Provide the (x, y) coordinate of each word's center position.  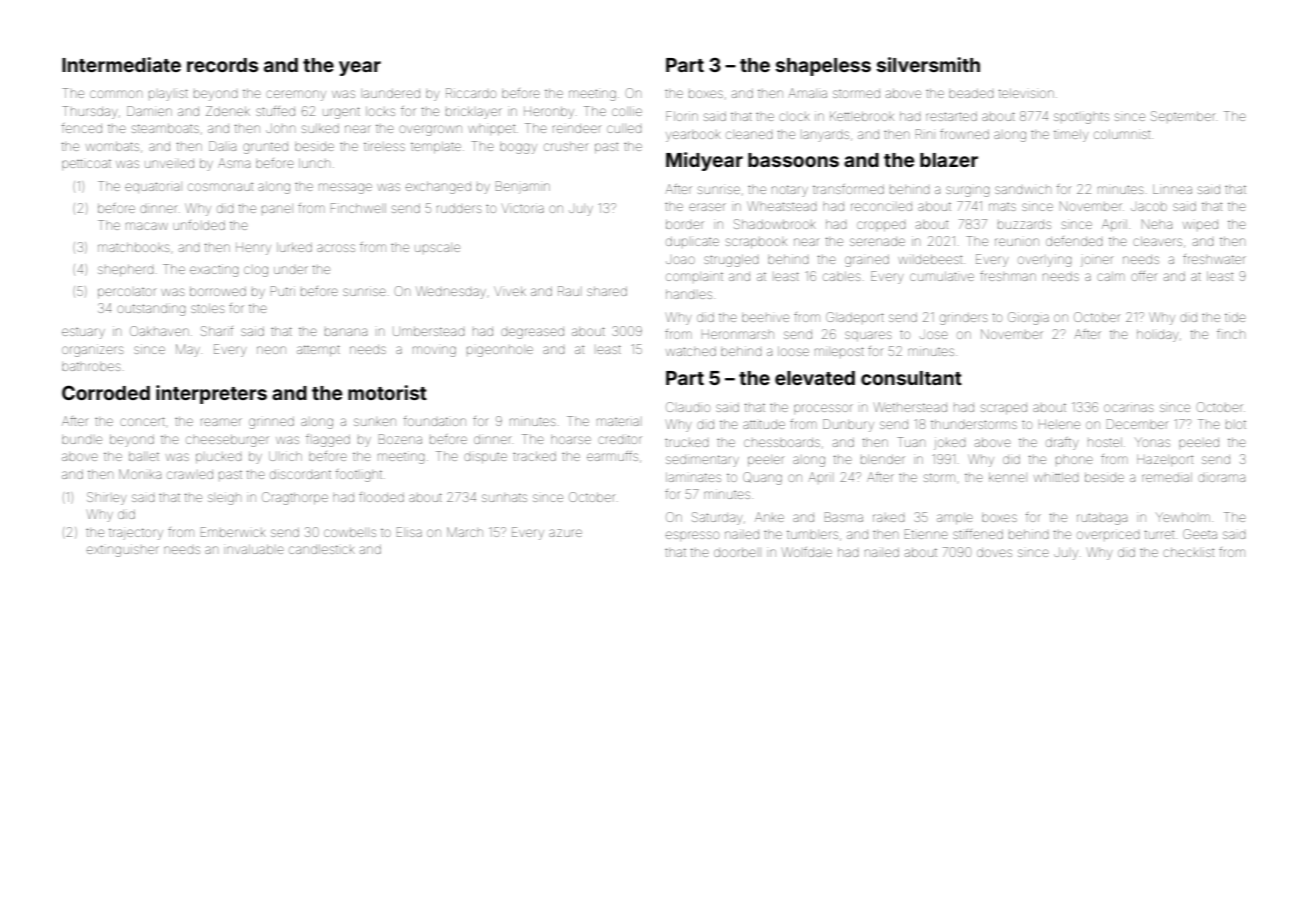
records (222, 65)
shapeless (823, 67)
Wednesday (451, 292)
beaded (971, 93)
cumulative (942, 276)
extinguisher (123, 550)
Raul (568, 291)
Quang (762, 478)
